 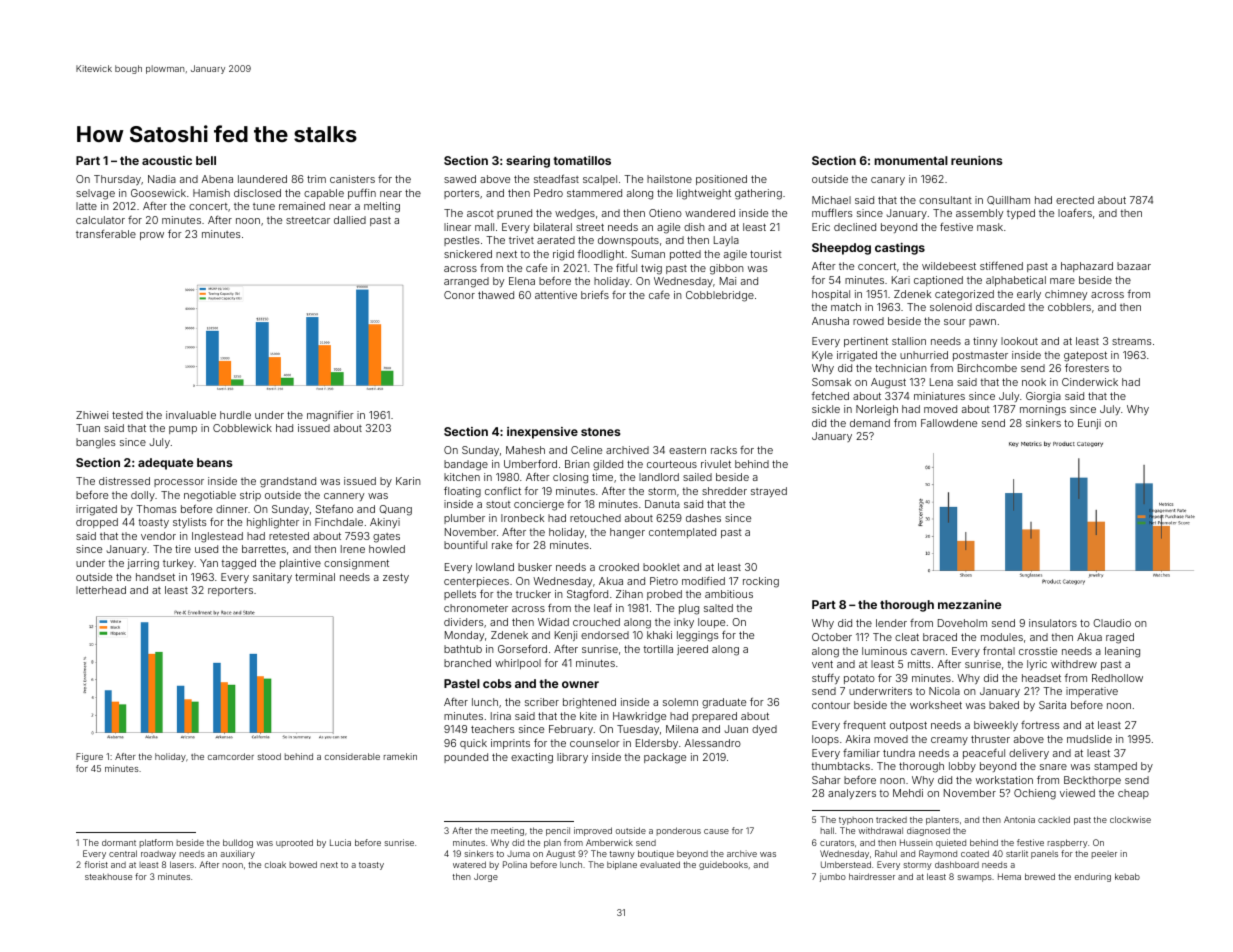 I want to click on invaluable, so click(x=191, y=415).
